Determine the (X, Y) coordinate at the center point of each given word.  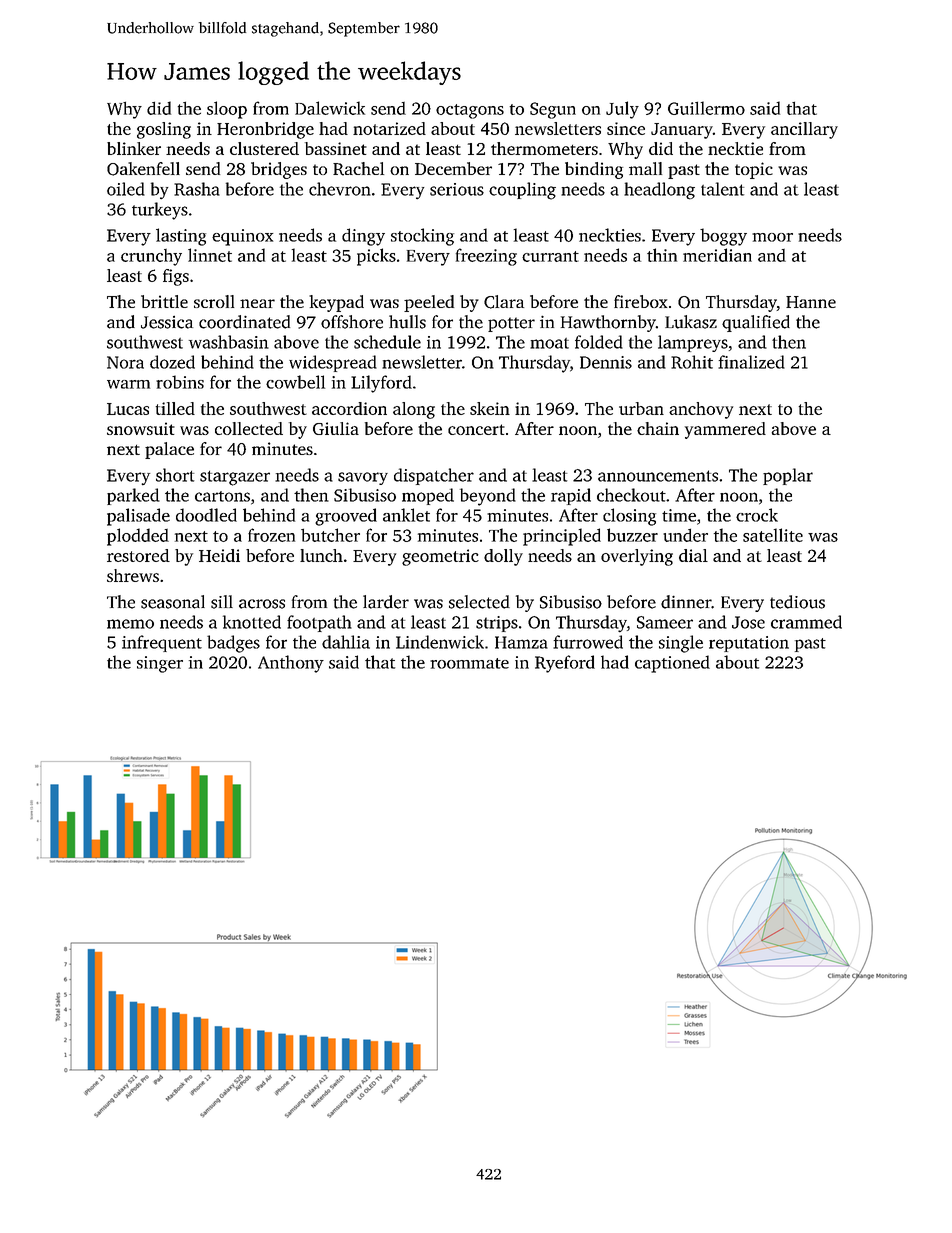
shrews (133, 575)
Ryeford (565, 664)
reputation (749, 644)
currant (550, 256)
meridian (717, 255)
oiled (126, 189)
